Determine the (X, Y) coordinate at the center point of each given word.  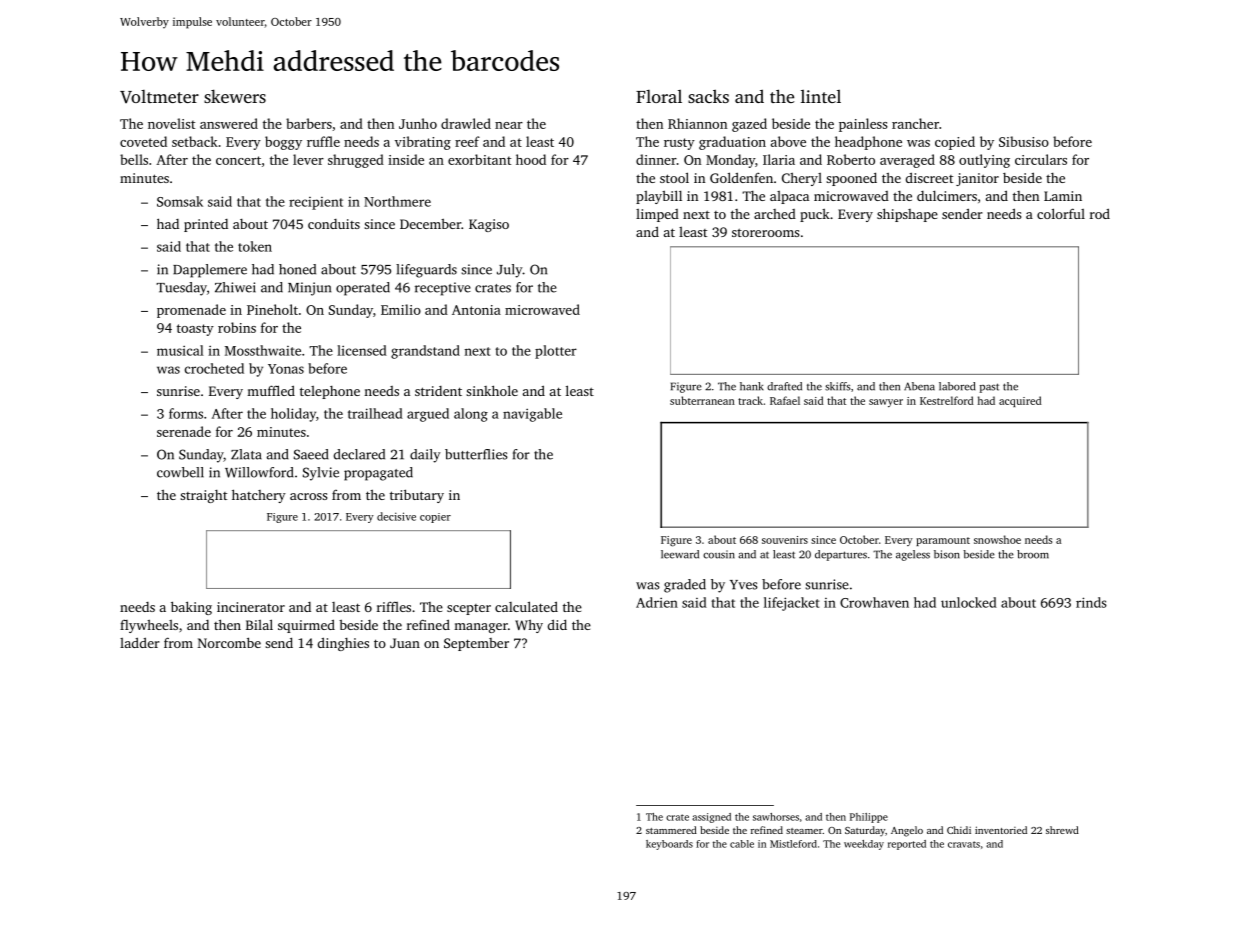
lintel (821, 96)
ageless (913, 555)
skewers (235, 96)
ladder (140, 642)
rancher (915, 123)
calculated (526, 606)
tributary (417, 496)
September (476, 644)
